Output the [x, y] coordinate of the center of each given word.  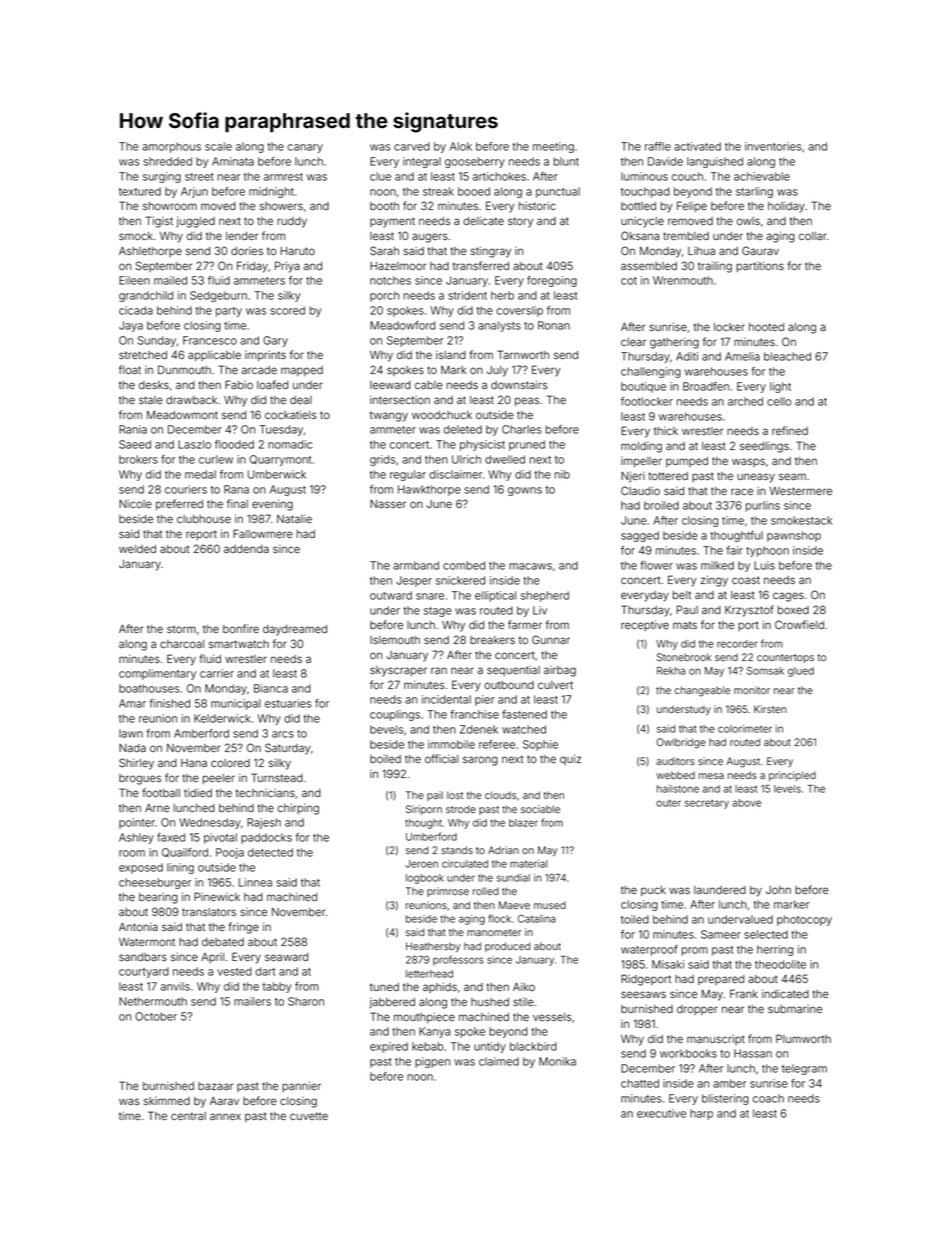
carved [412, 146]
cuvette [309, 1116]
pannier [301, 1086]
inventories [773, 146]
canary [305, 148]
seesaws [643, 994]
